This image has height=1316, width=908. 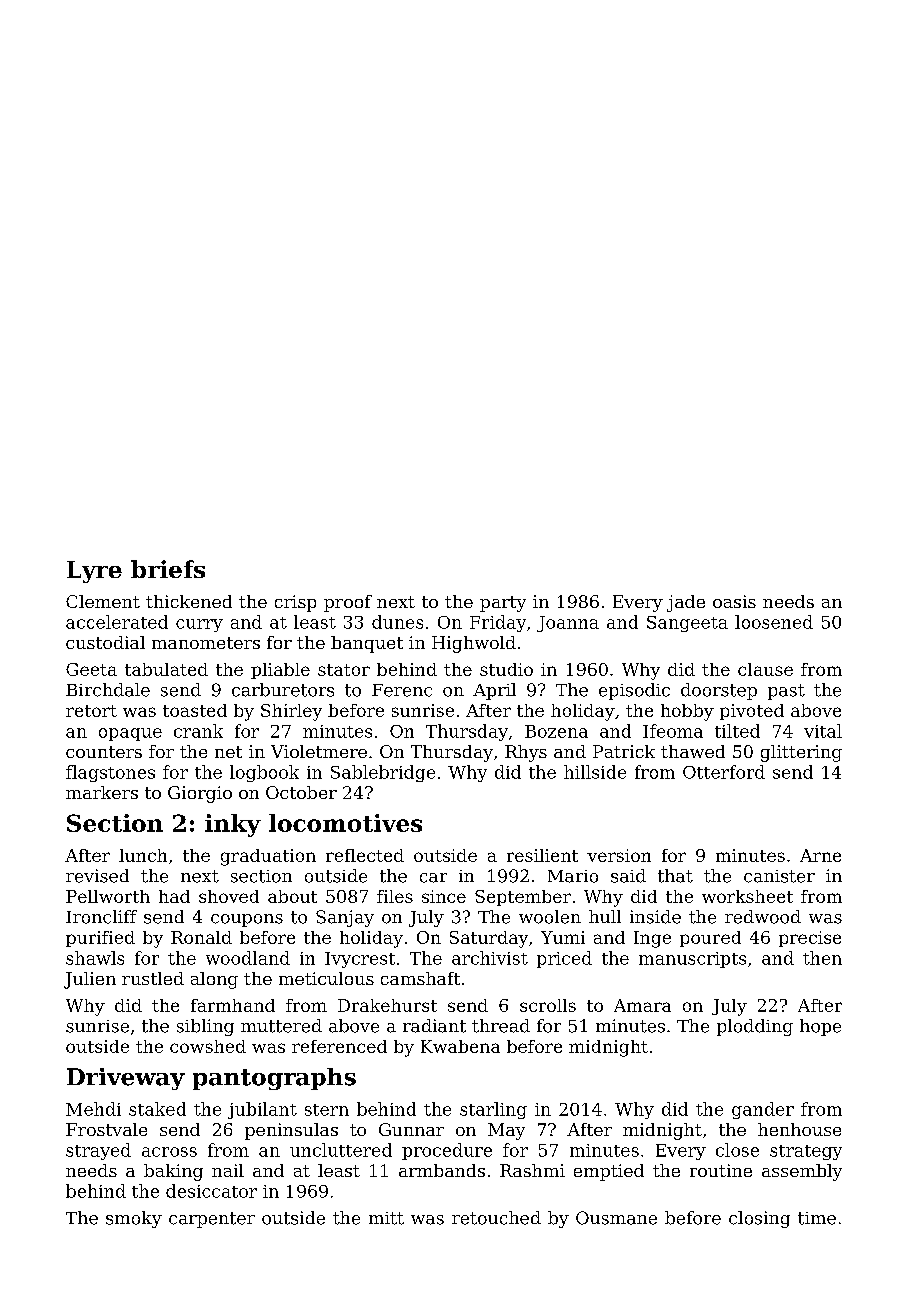 I want to click on files, so click(x=395, y=896).
